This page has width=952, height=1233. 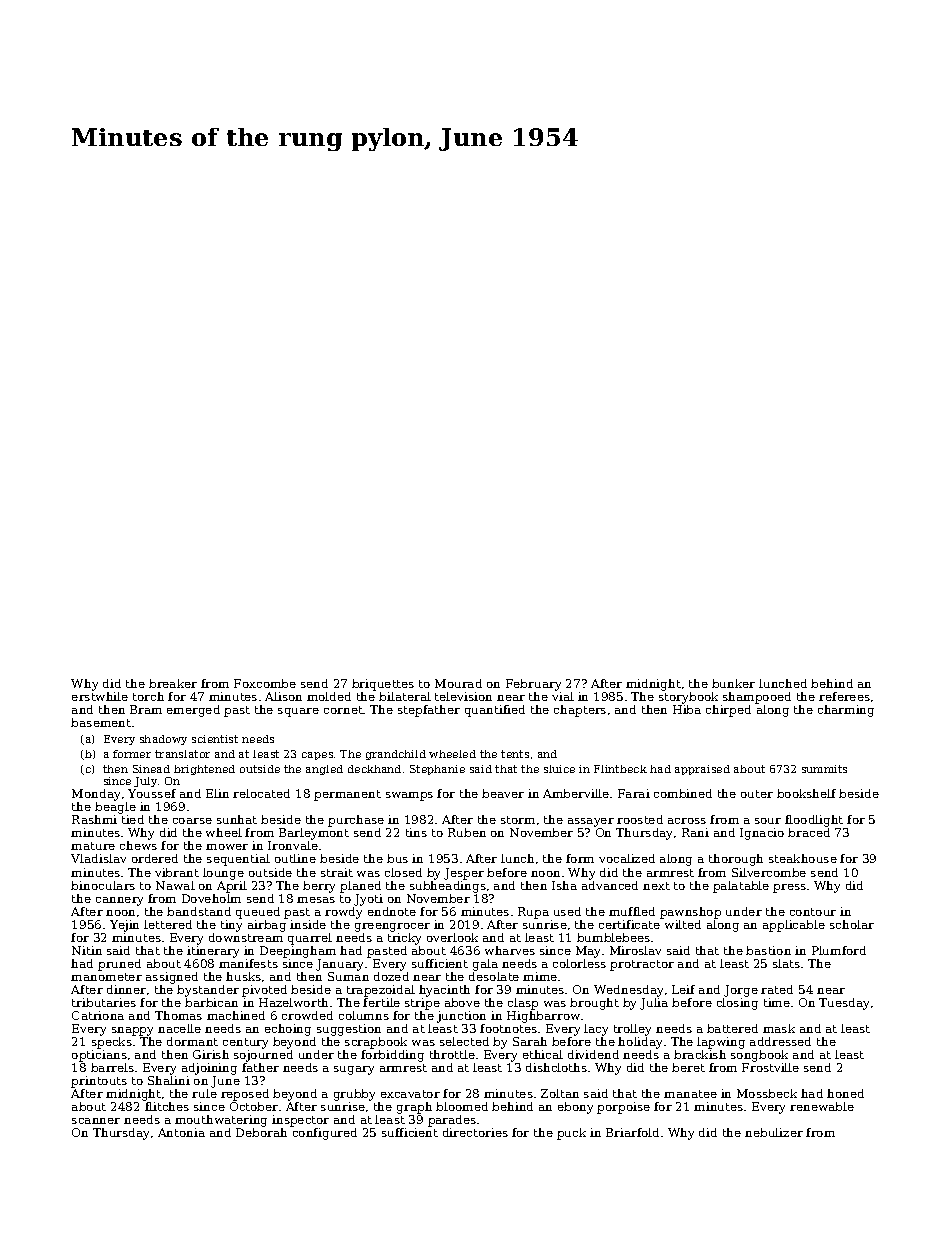 What do you see at coordinates (416, 832) in the page?
I see `tins` at bounding box center [416, 832].
